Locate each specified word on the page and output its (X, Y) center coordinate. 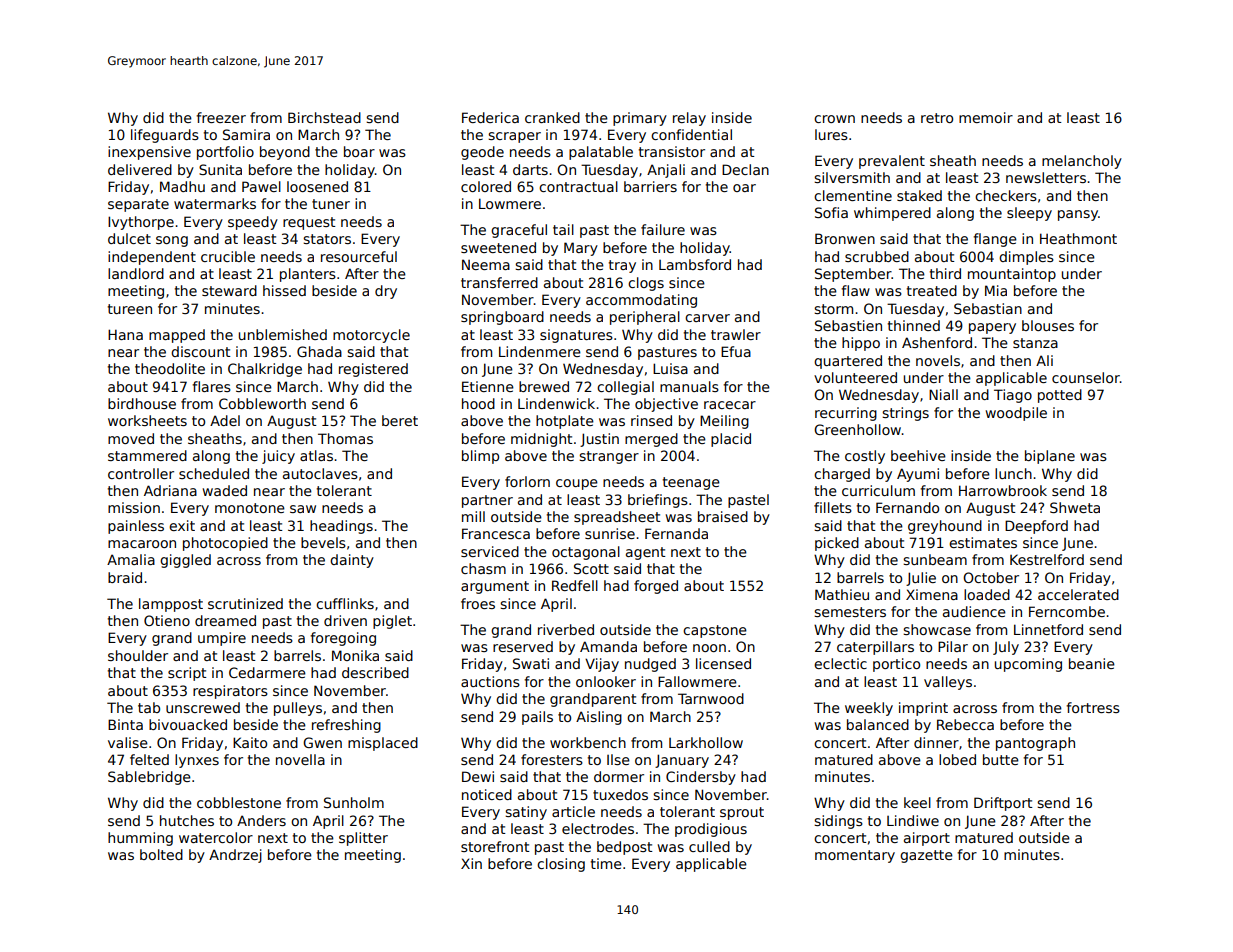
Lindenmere (540, 351)
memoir (986, 117)
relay (689, 119)
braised (723, 516)
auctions (490, 681)
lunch (1013, 473)
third (945, 273)
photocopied (225, 544)
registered (373, 370)
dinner (936, 742)
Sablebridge (149, 778)
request (309, 223)
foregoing (343, 639)
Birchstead (324, 117)
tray (622, 266)
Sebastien (848, 325)
